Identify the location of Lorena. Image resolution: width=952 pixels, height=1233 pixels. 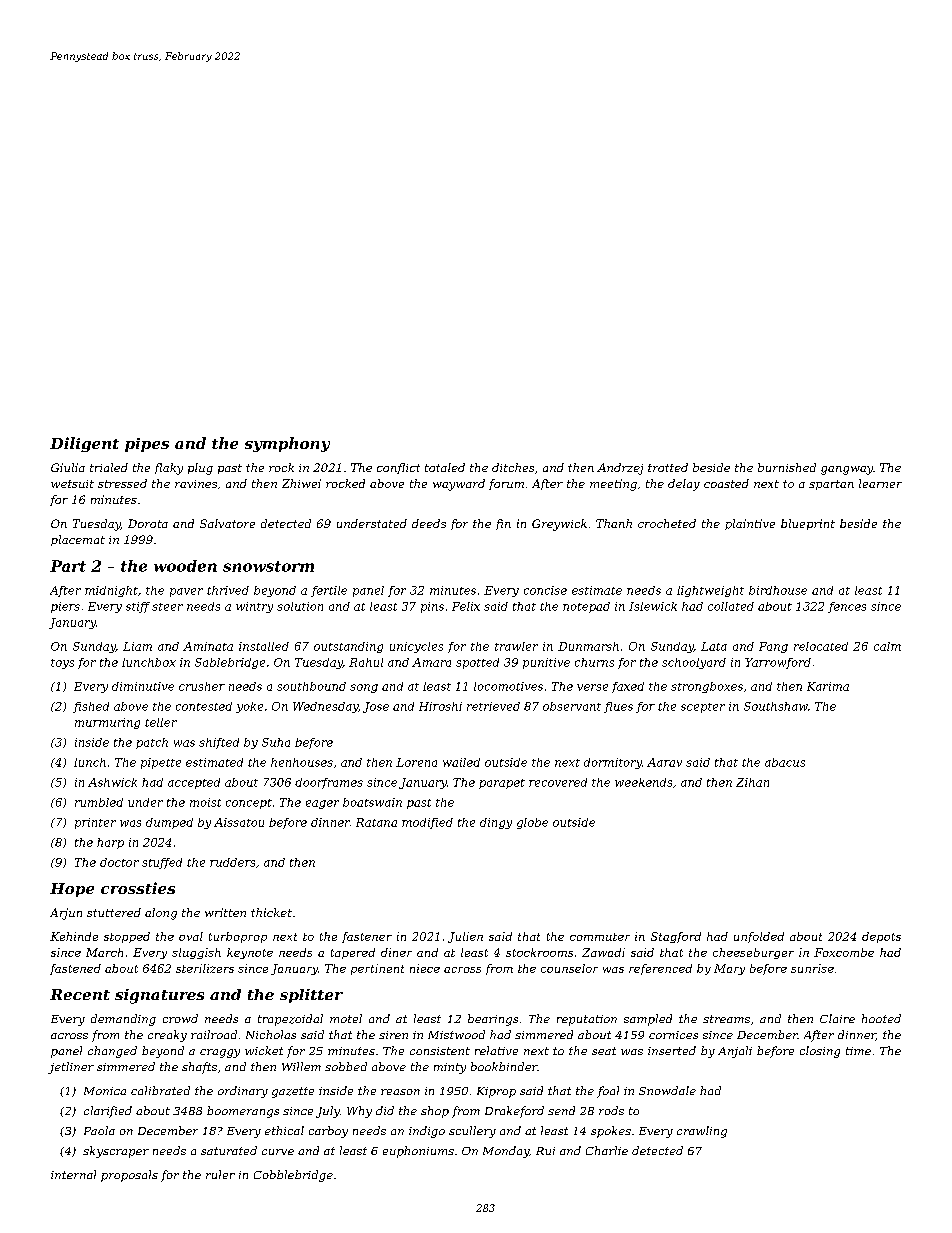
(416, 762).
